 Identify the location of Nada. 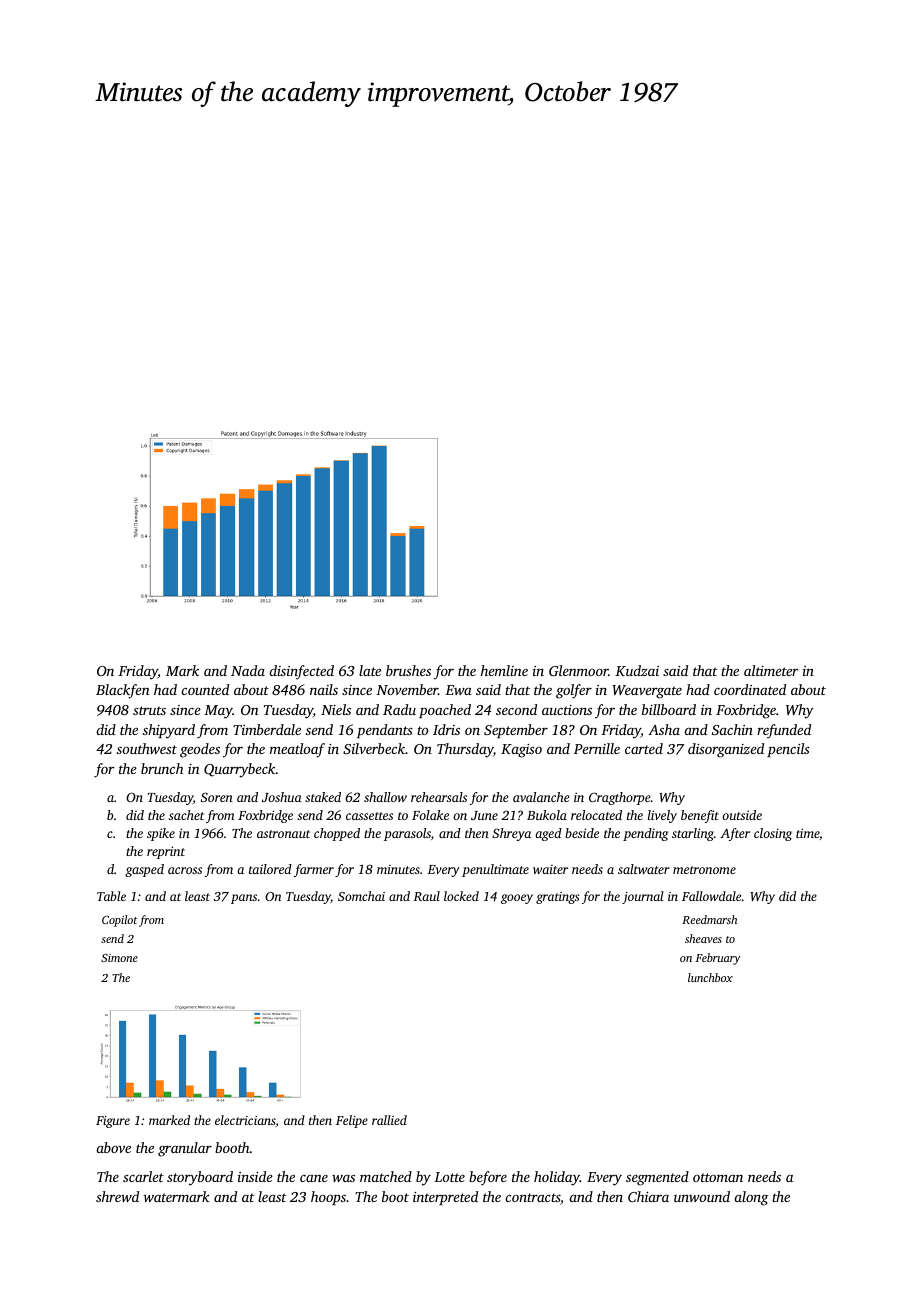
(248, 670).
